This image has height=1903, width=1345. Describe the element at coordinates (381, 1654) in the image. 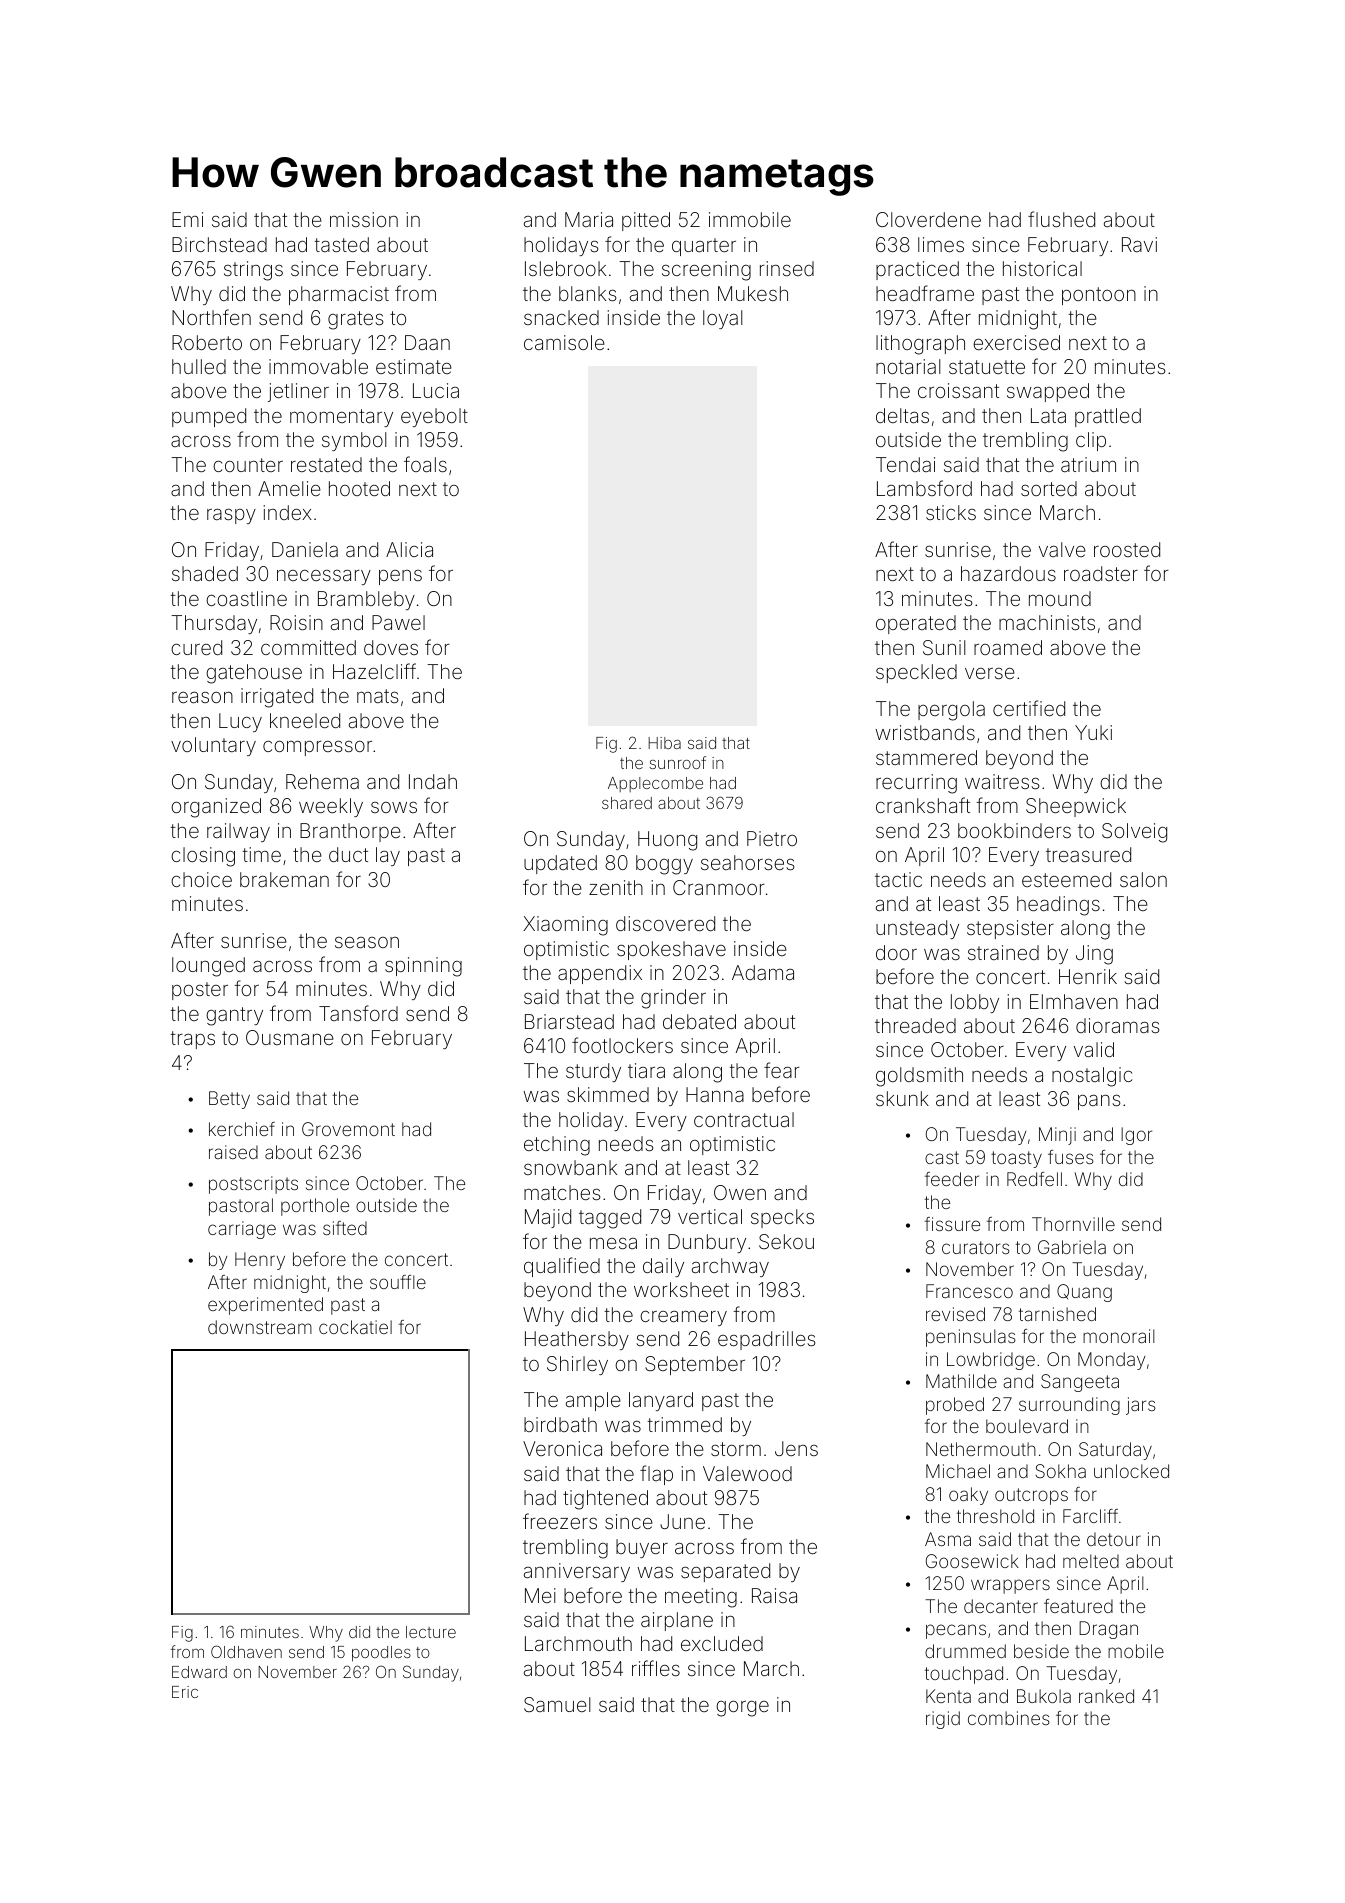

I see `poodles` at that location.
